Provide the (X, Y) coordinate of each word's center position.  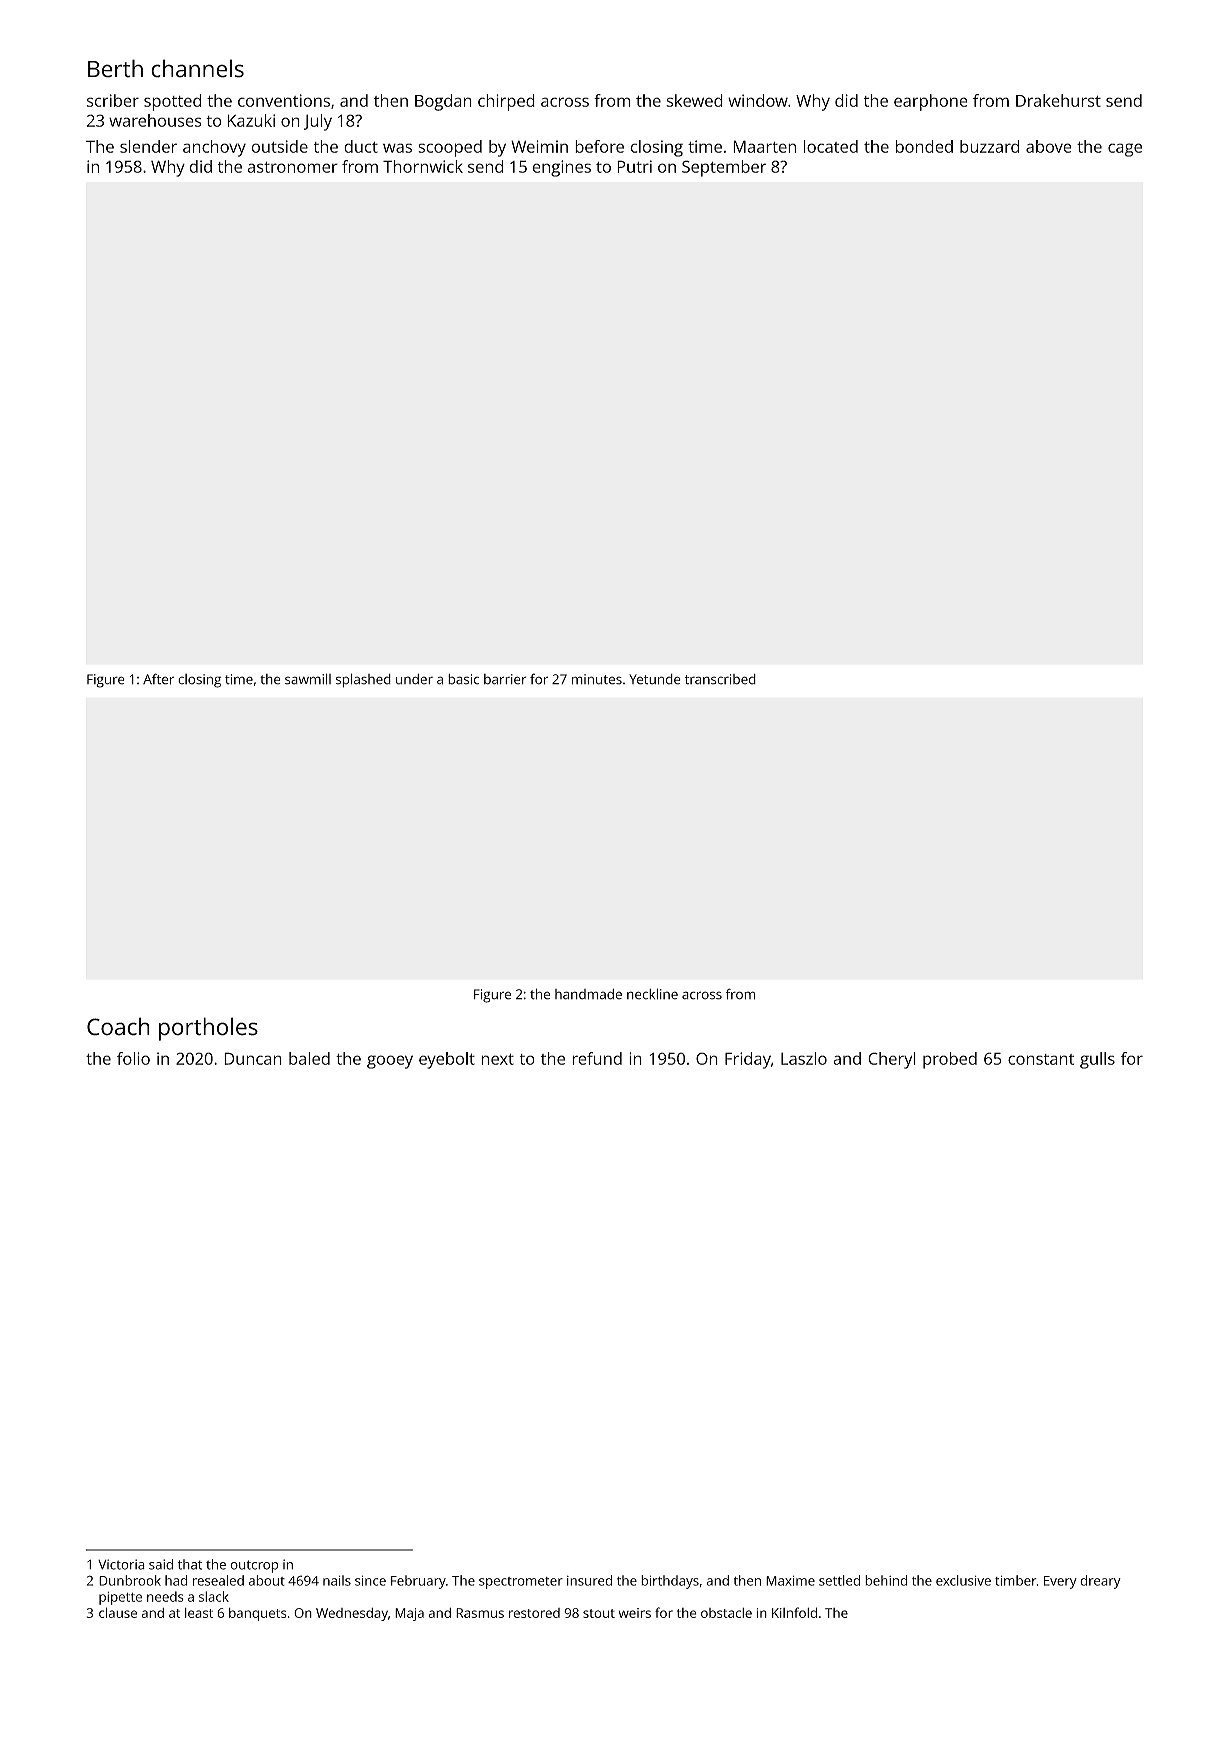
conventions (284, 100)
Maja (409, 1614)
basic (463, 679)
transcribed (720, 679)
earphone (931, 102)
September (724, 168)
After (158, 679)
